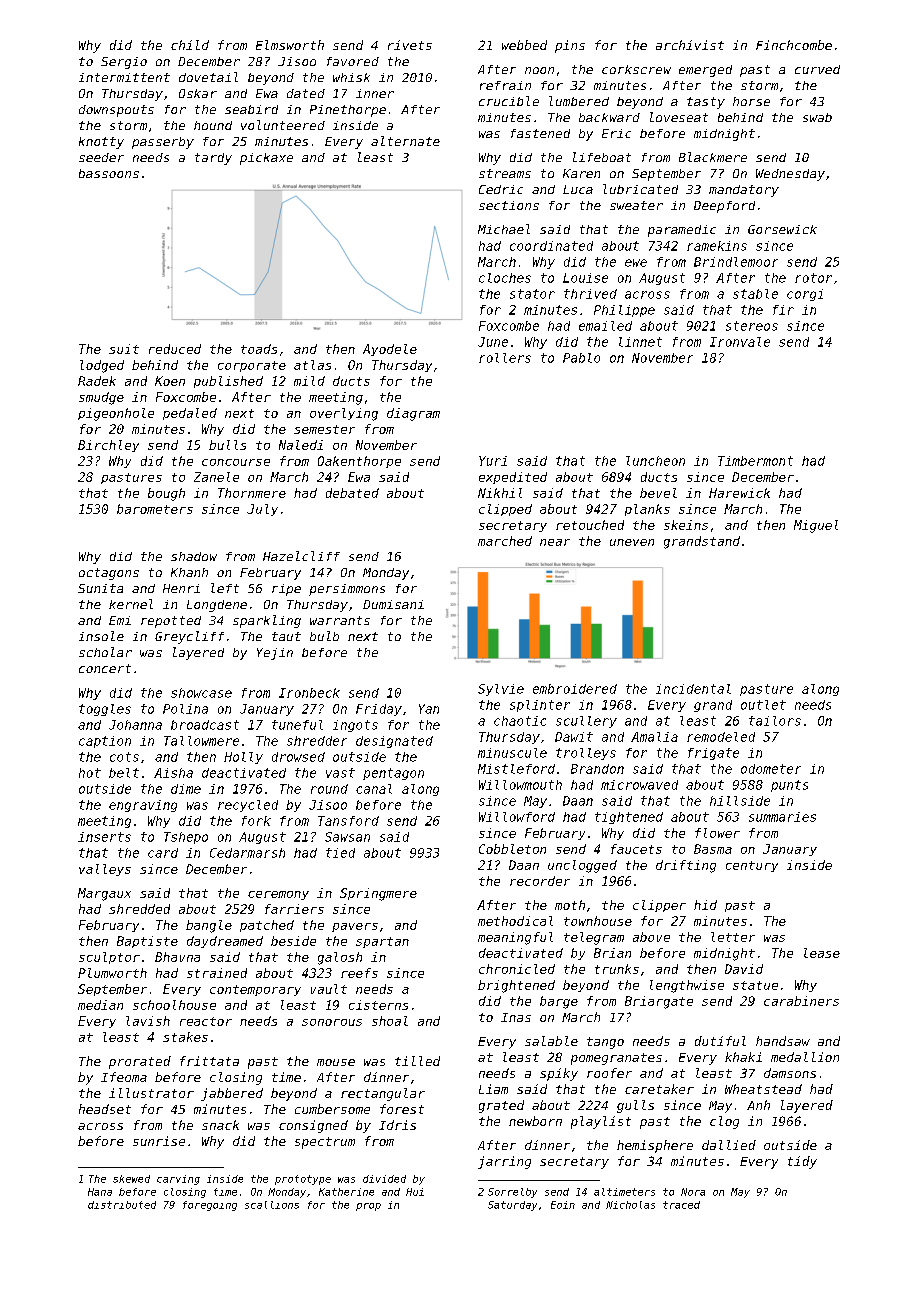  Describe the element at coordinates (213, 159) in the screenshot. I see `tardy` at that location.
